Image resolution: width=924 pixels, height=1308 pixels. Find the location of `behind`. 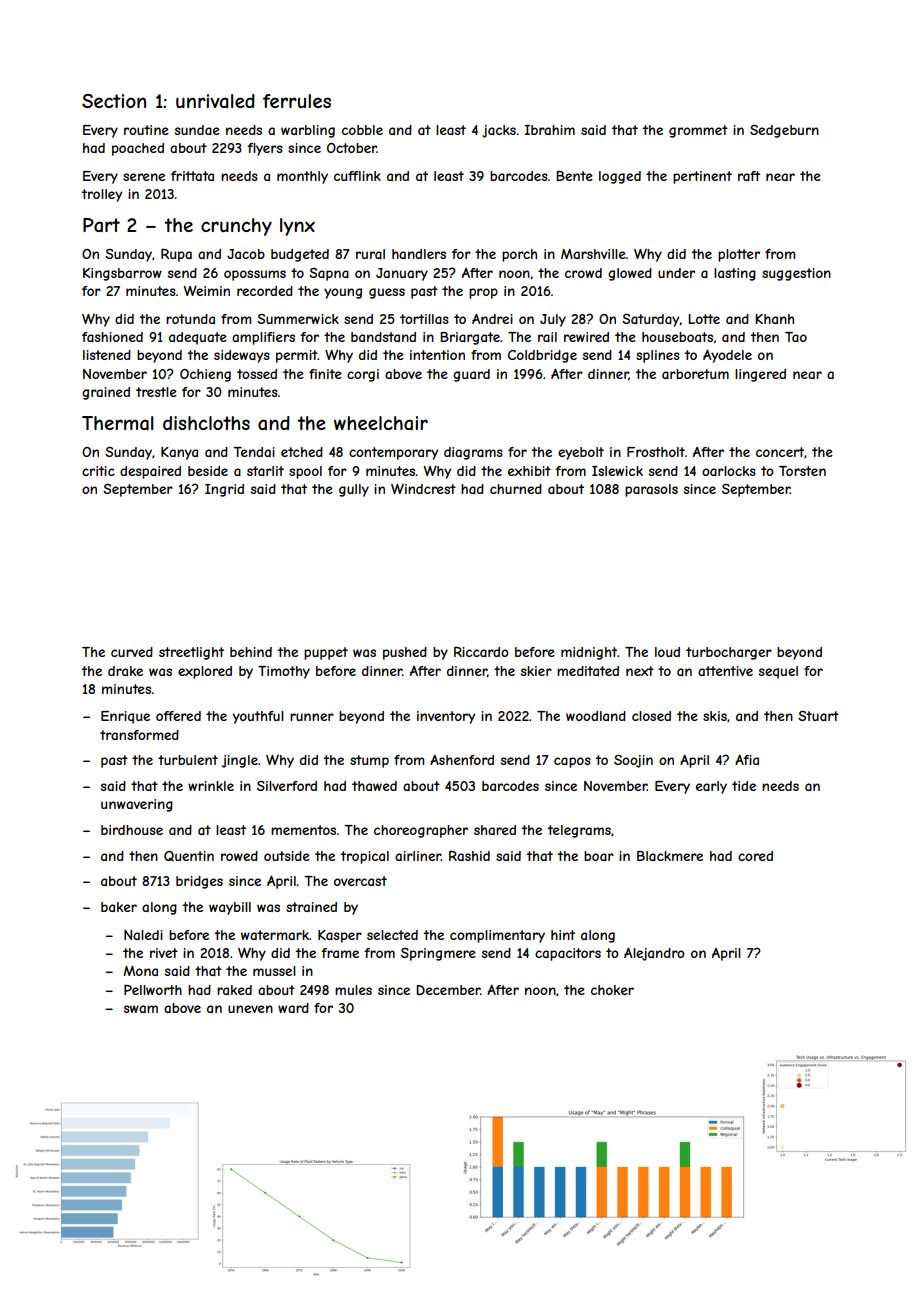

behind is located at coordinates (251, 652).
